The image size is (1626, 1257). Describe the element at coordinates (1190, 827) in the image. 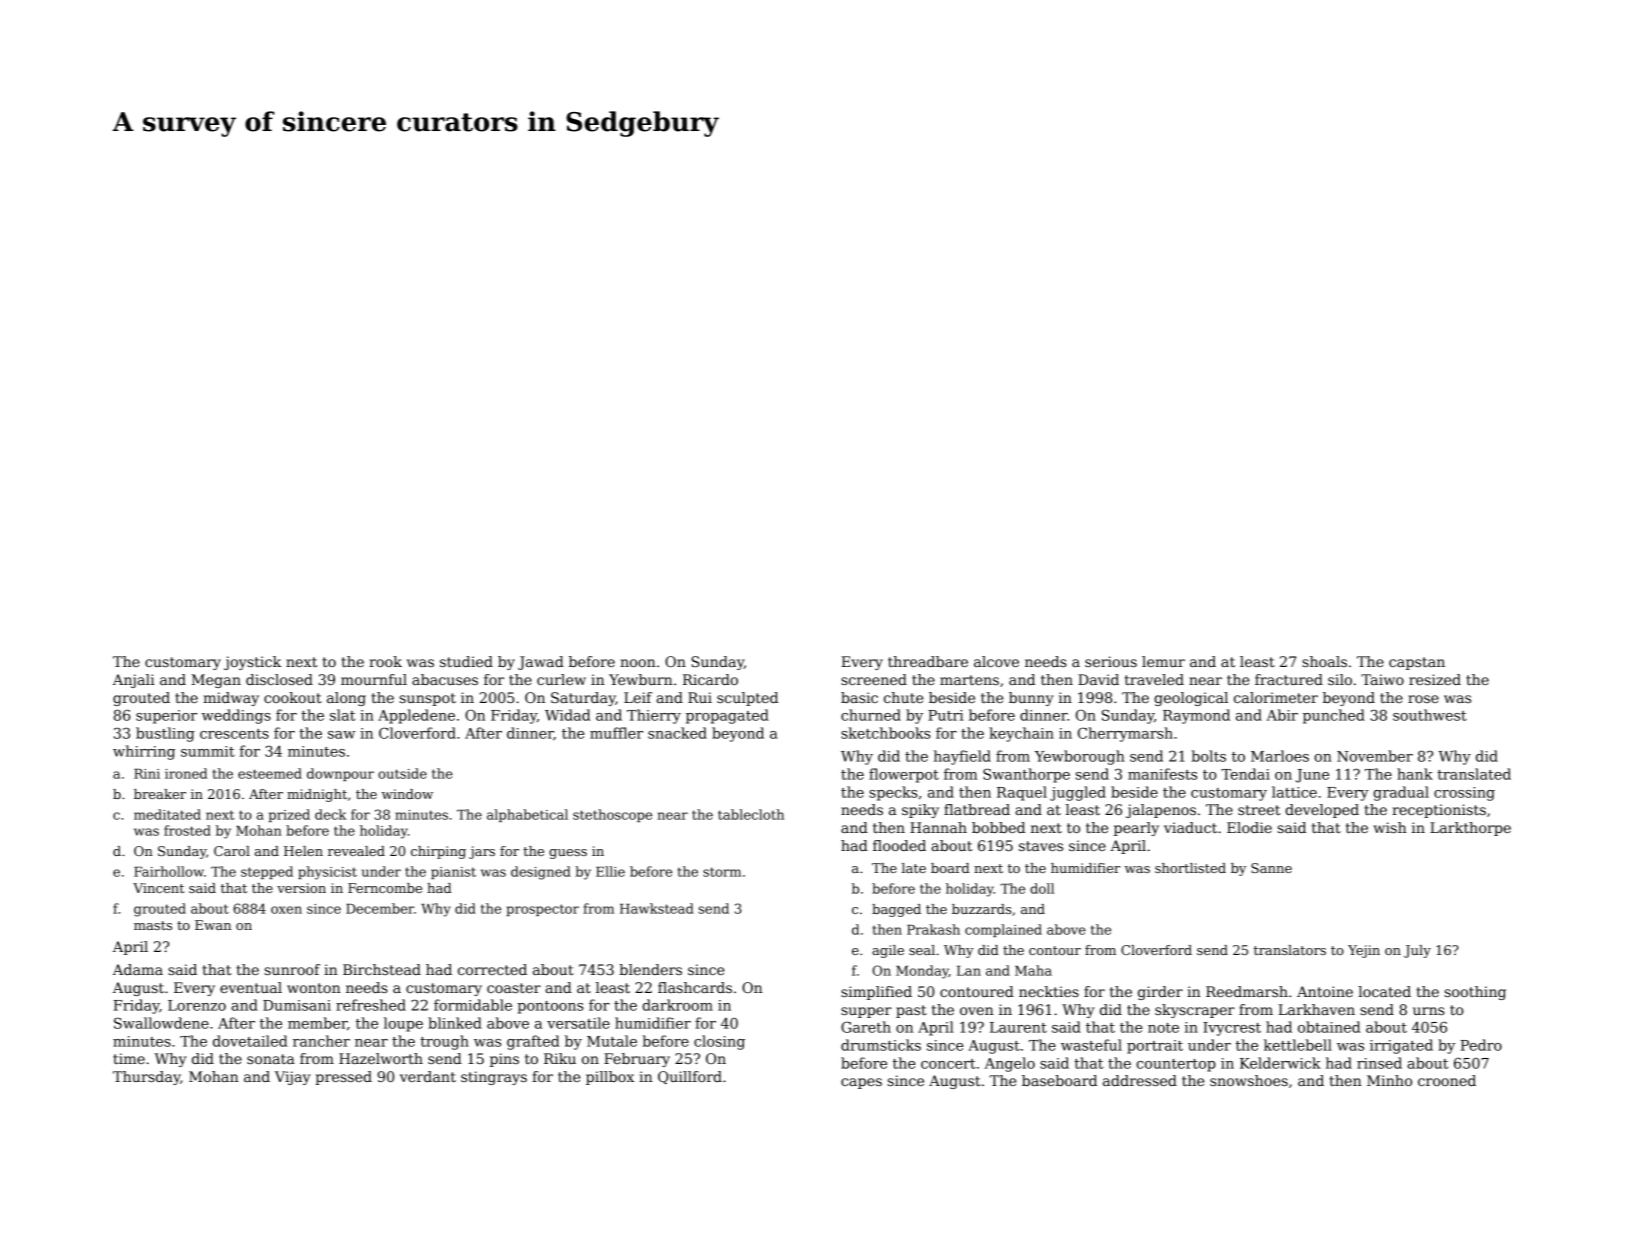

I see `viaduct` at that location.
